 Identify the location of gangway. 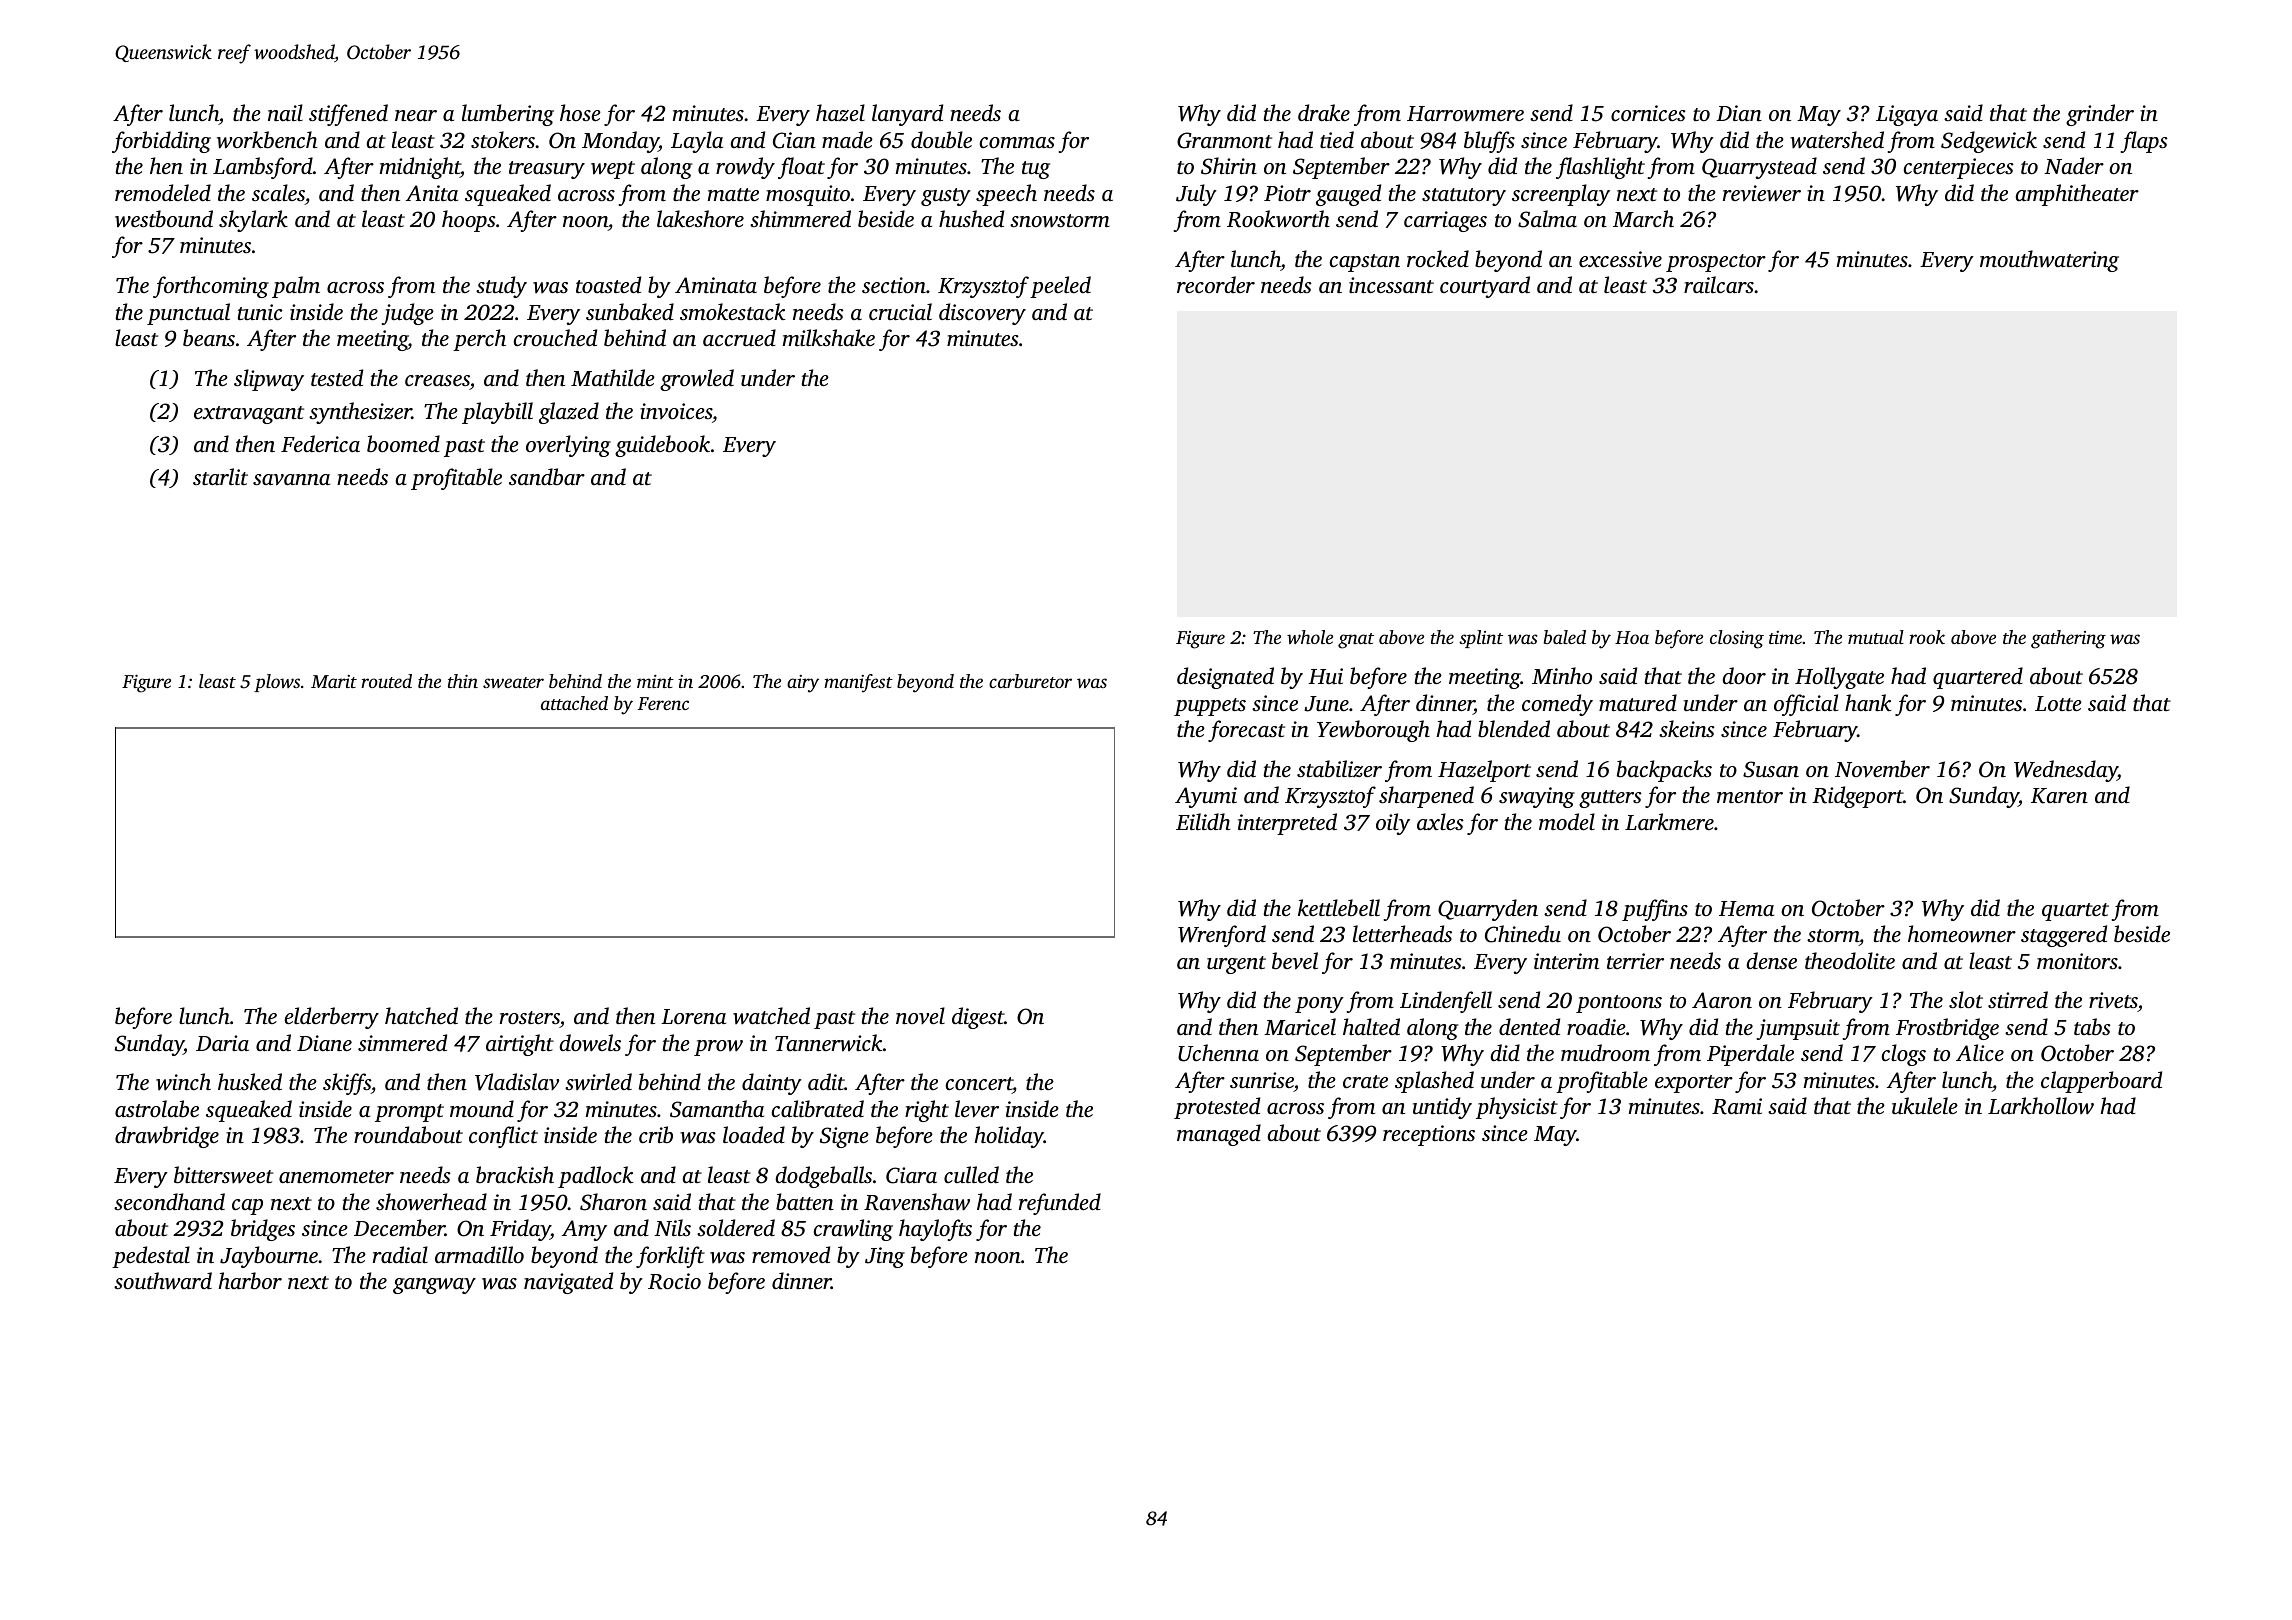
(434, 1286).
